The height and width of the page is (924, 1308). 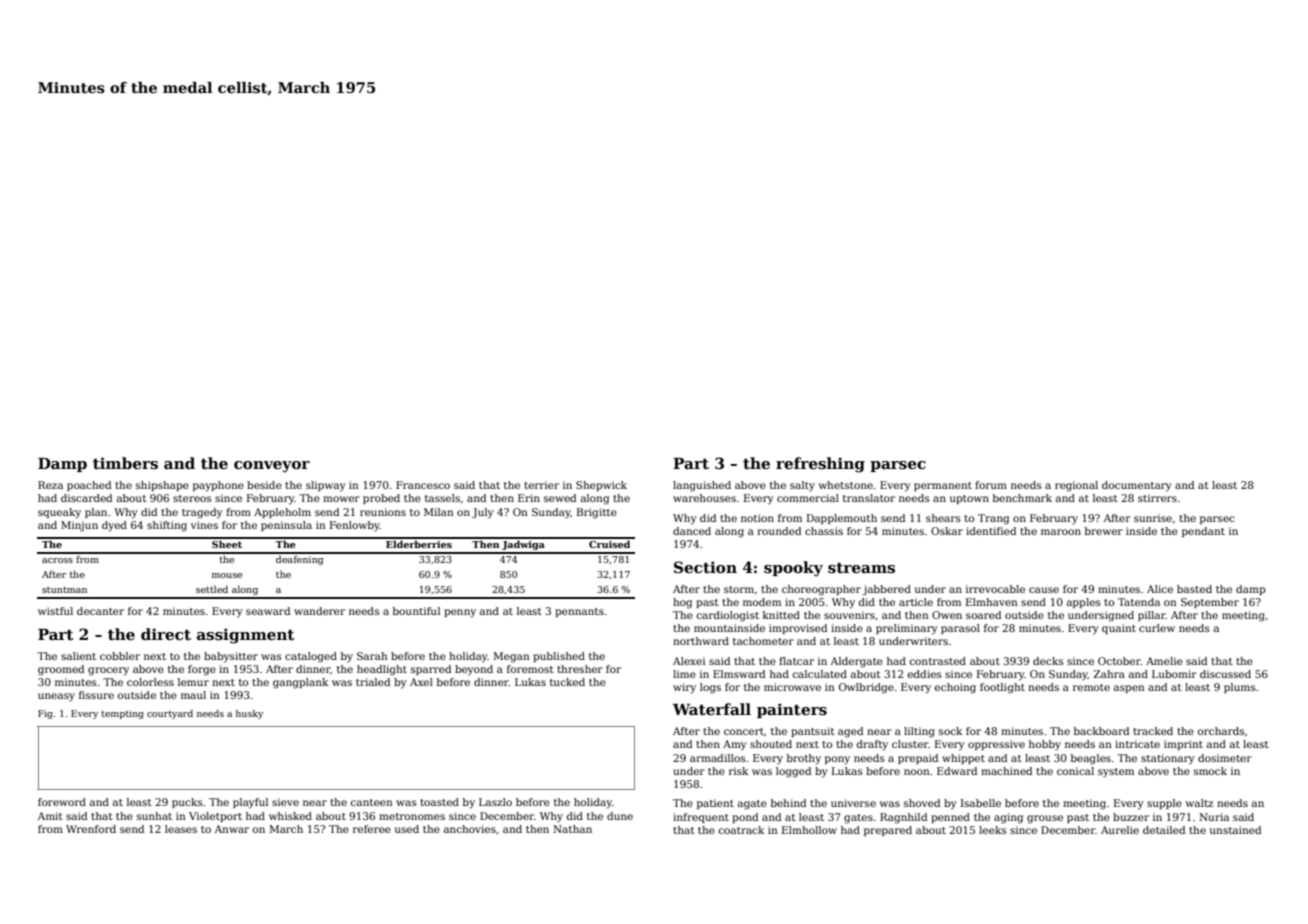 What do you see at coordinates (1104, 531) in the page?
I see `brewer` at bounding box center [1104, 531].
